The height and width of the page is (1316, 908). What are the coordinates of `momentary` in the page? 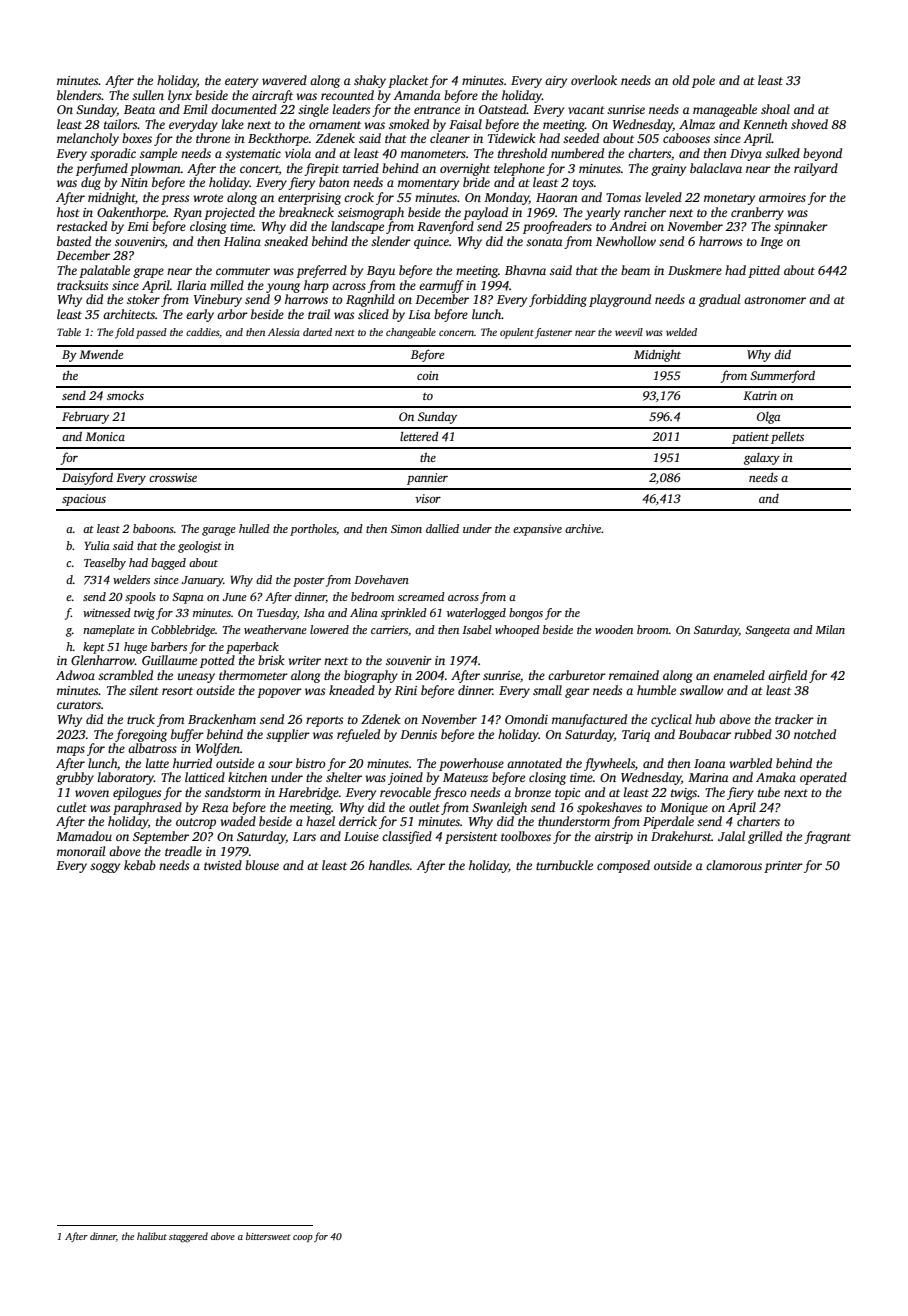 It's located at (428, 184).
